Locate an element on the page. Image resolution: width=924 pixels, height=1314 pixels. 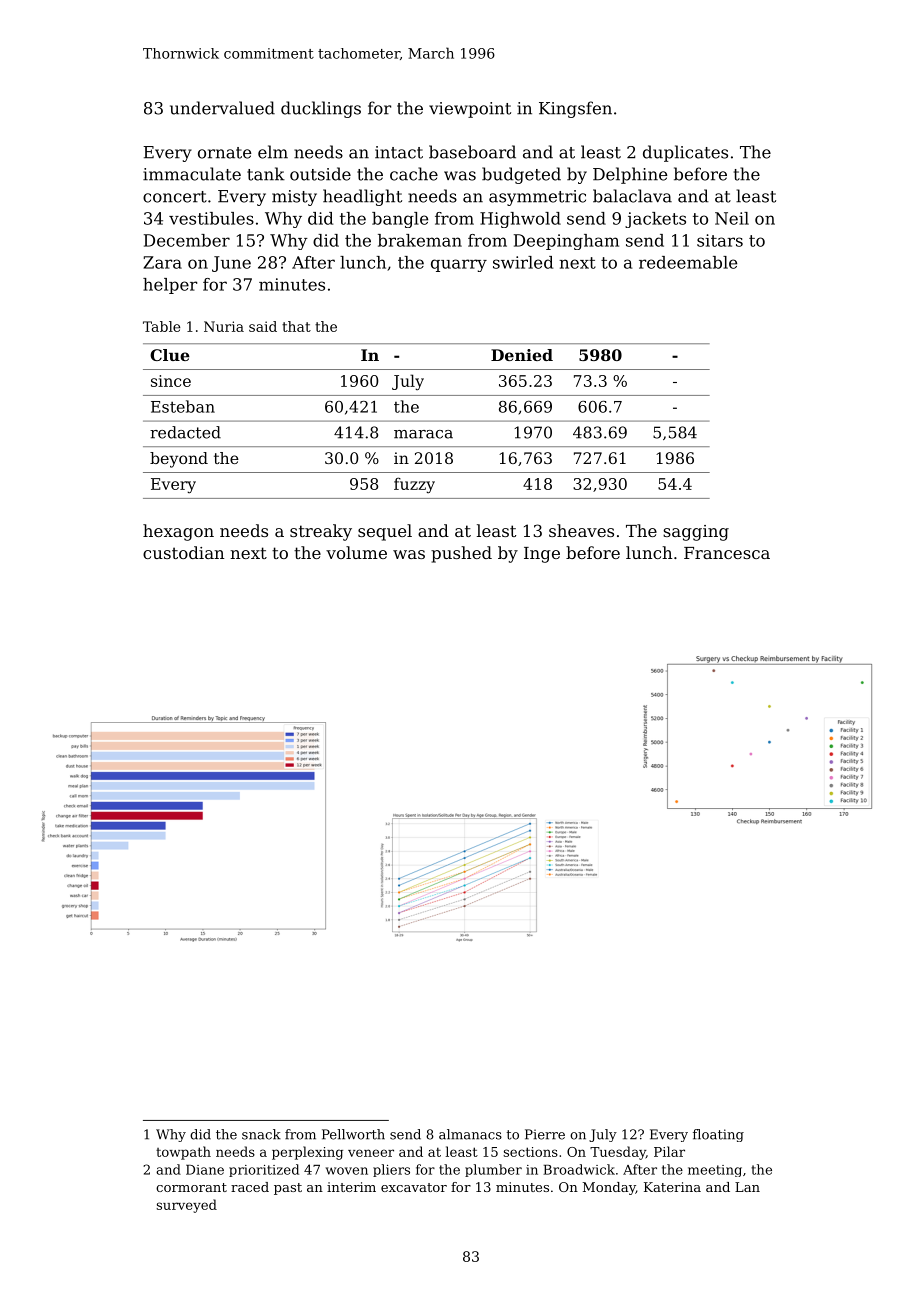
interim is located at coordinates (351, 1187).
